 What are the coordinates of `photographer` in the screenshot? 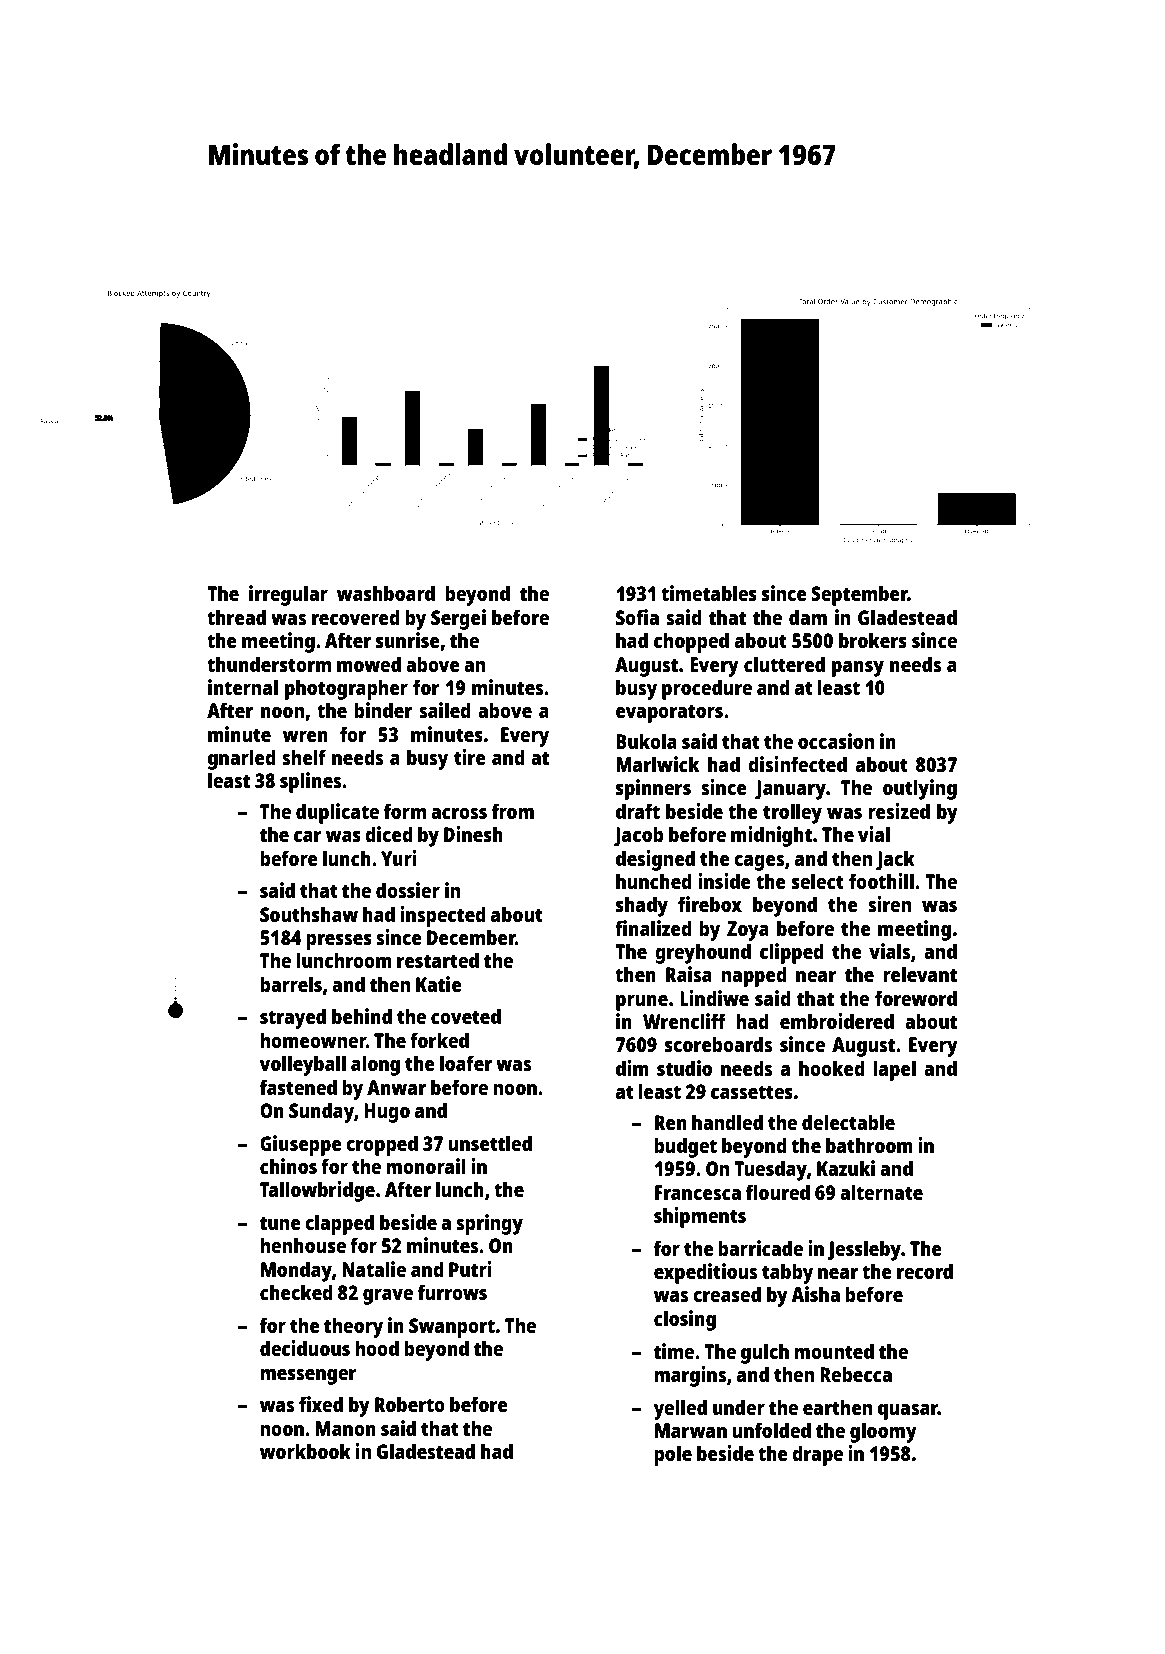 It's located at (346, 689).
